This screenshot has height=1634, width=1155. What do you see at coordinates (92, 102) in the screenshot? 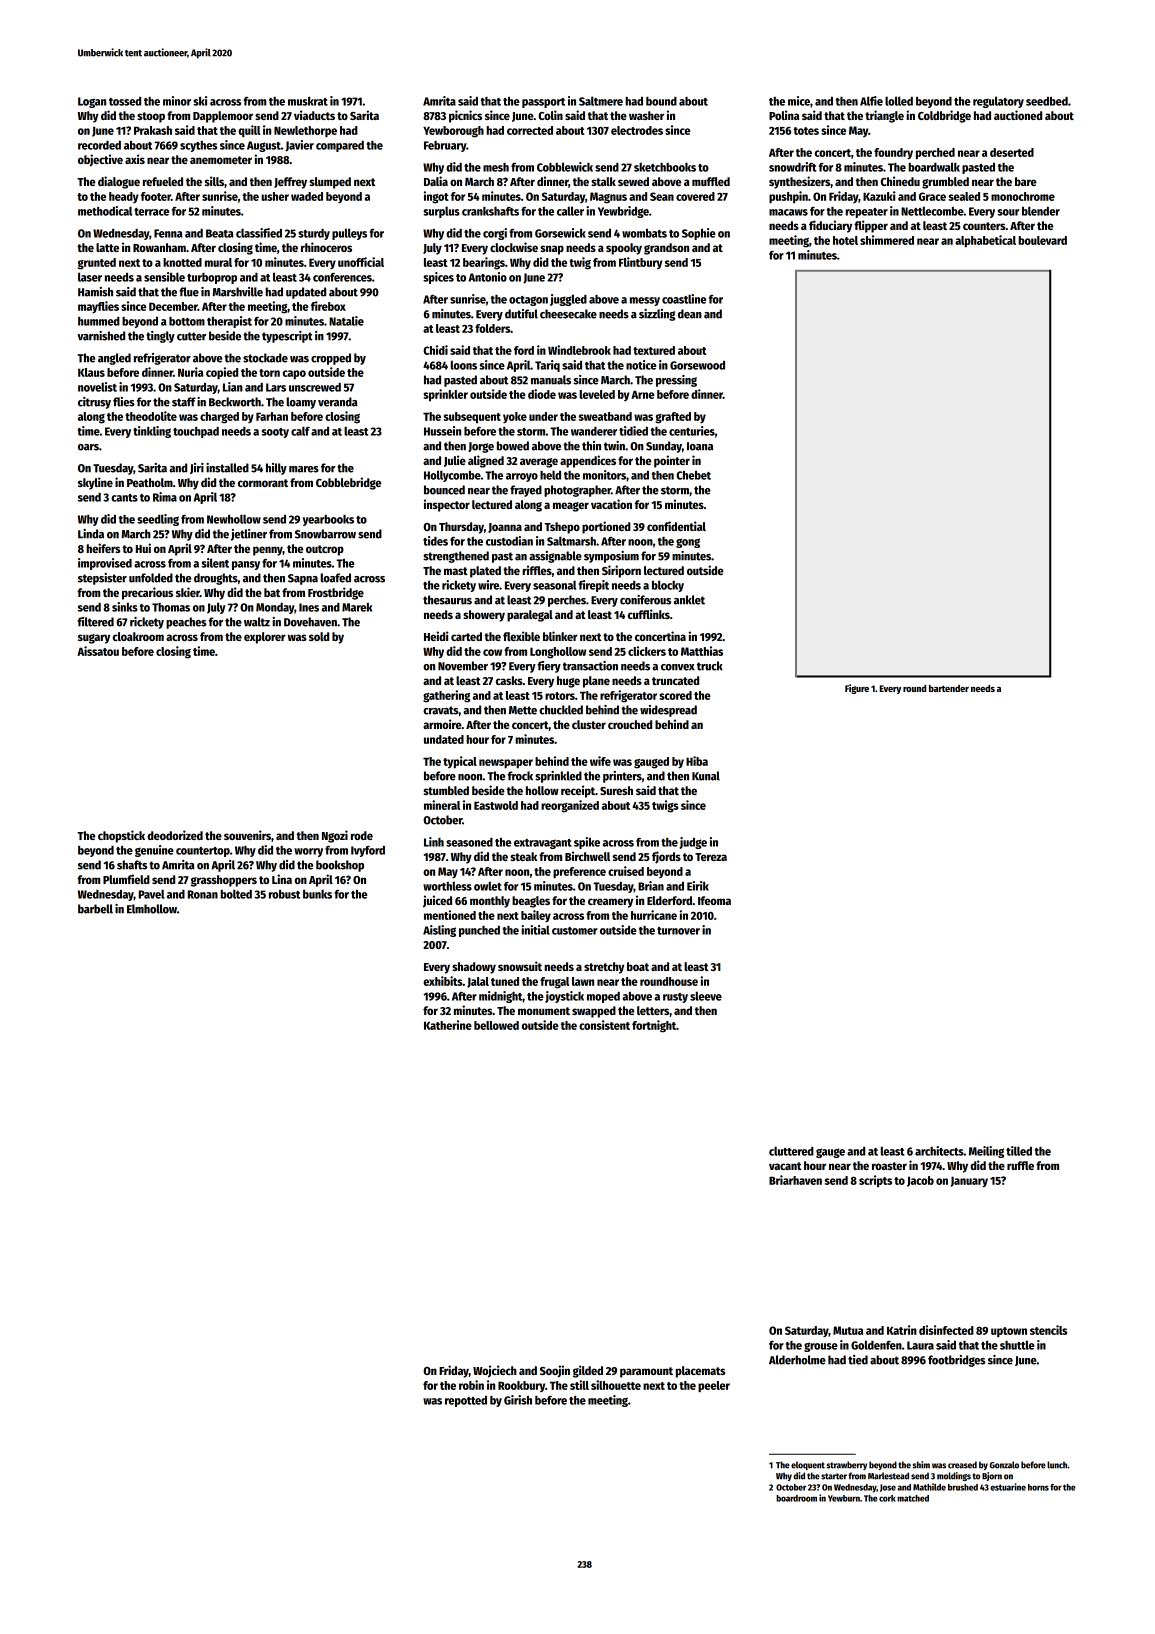
I see `Logan` at bounding box center [92, 102].
